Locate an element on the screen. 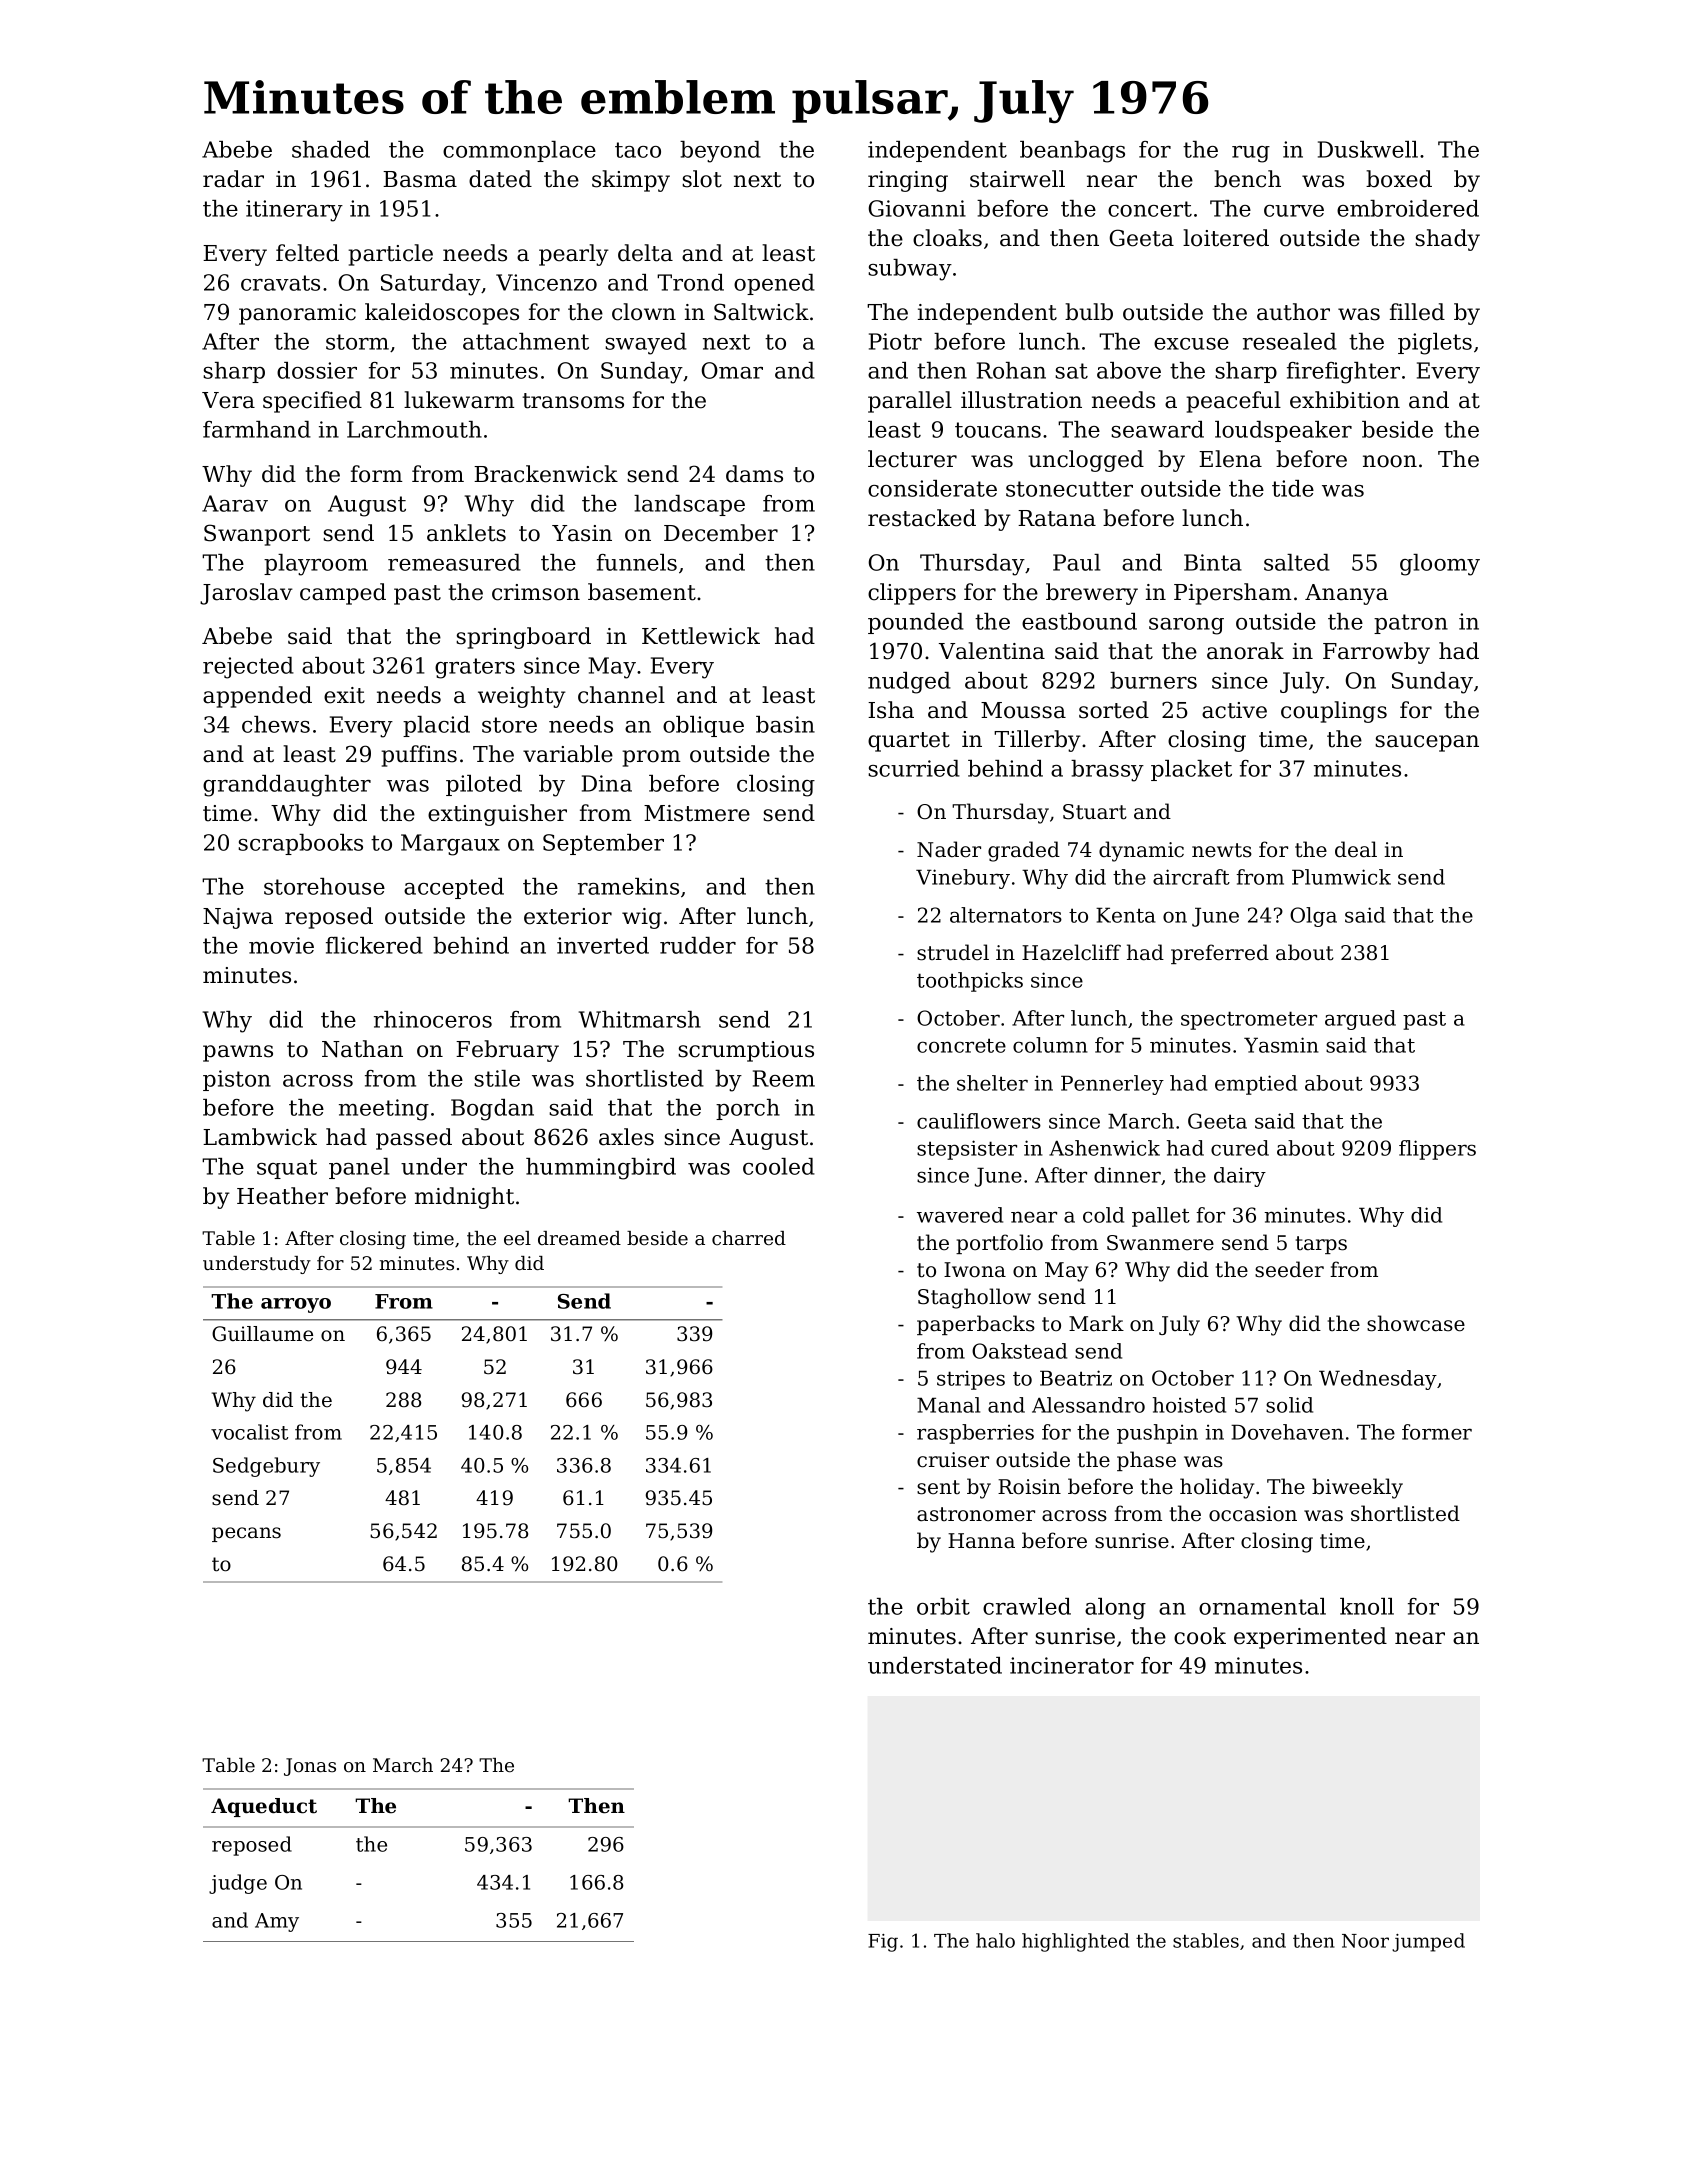 This screenshot has width=1683, height=2178. biweekly is located at coordinates (1357, 1488).
